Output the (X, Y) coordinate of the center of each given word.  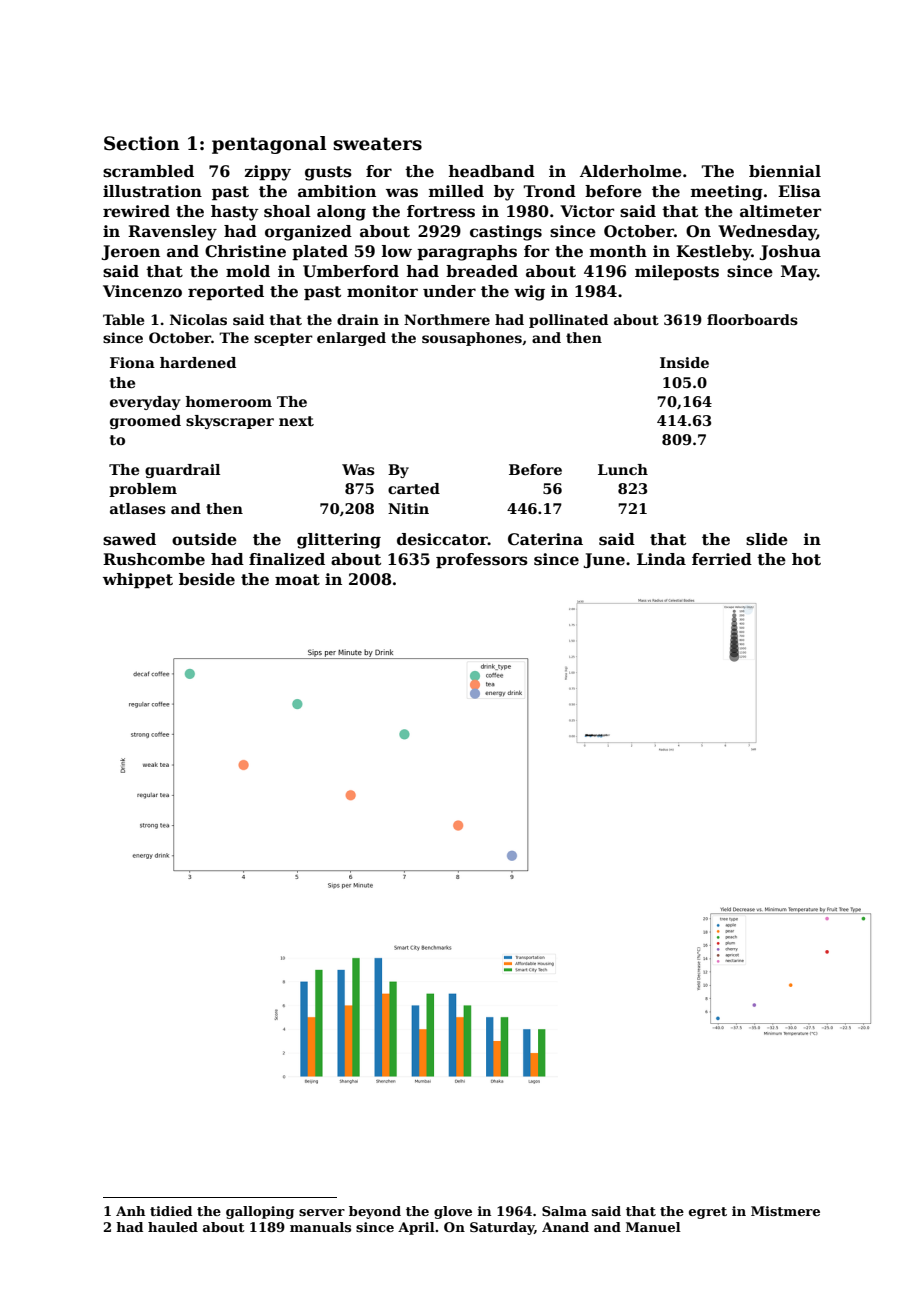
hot (806, 559)
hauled (173, 1227)
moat (297, 580)
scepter (283, 339)
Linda (661, 559)
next (296, 421)
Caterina (545, 539)
